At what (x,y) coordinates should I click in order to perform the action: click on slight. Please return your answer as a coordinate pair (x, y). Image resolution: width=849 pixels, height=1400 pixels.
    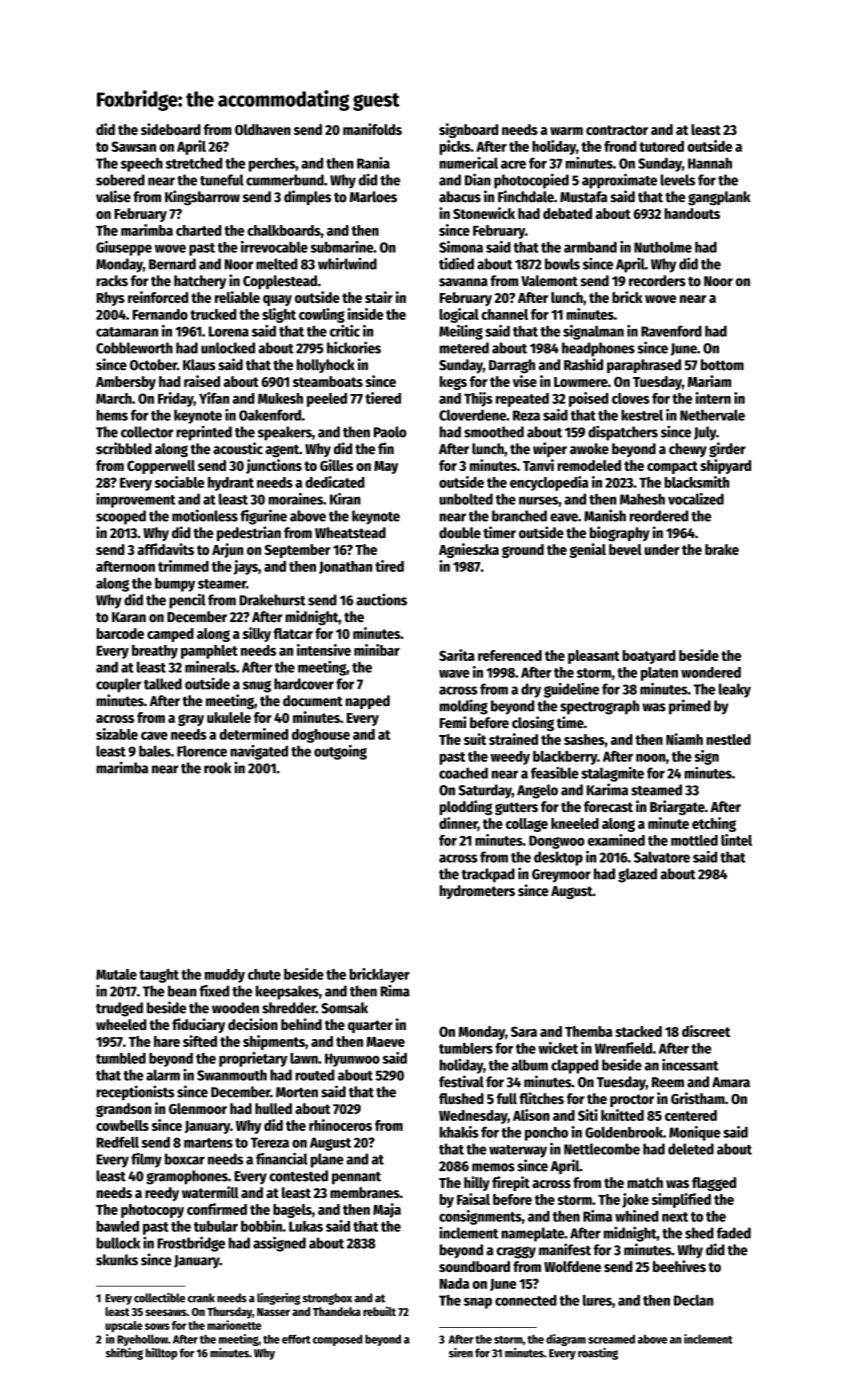
    Looking at the image, I should click on (279, 315).
